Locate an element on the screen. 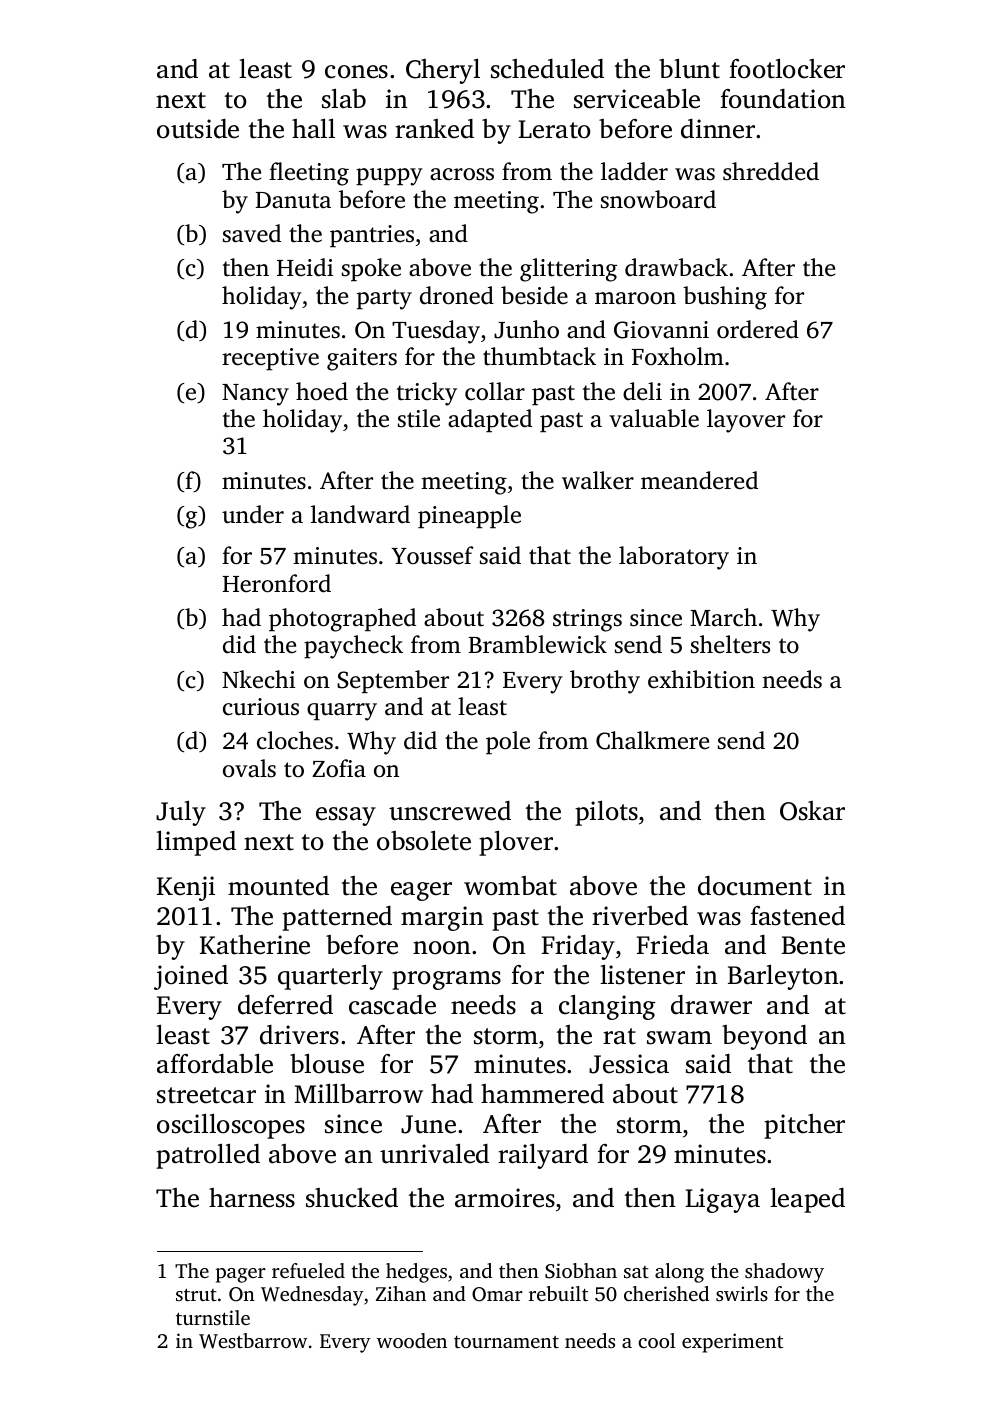  limped is located at coordinates (196, 843).
